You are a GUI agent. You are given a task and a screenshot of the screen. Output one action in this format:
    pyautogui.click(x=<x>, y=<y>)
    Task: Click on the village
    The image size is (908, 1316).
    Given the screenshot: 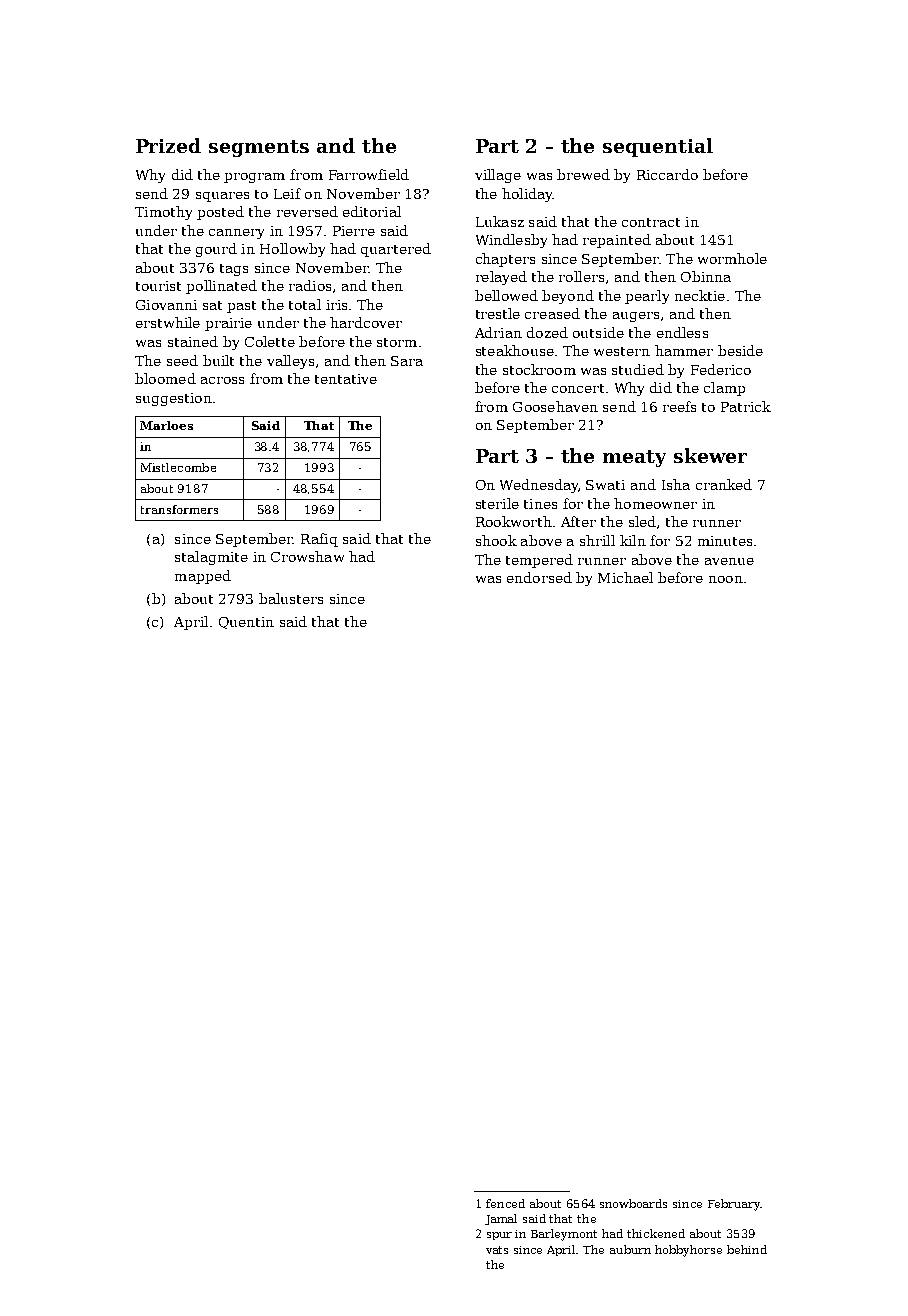 What is the action you would take?
    pyautogui.click(x=498, y=176)
